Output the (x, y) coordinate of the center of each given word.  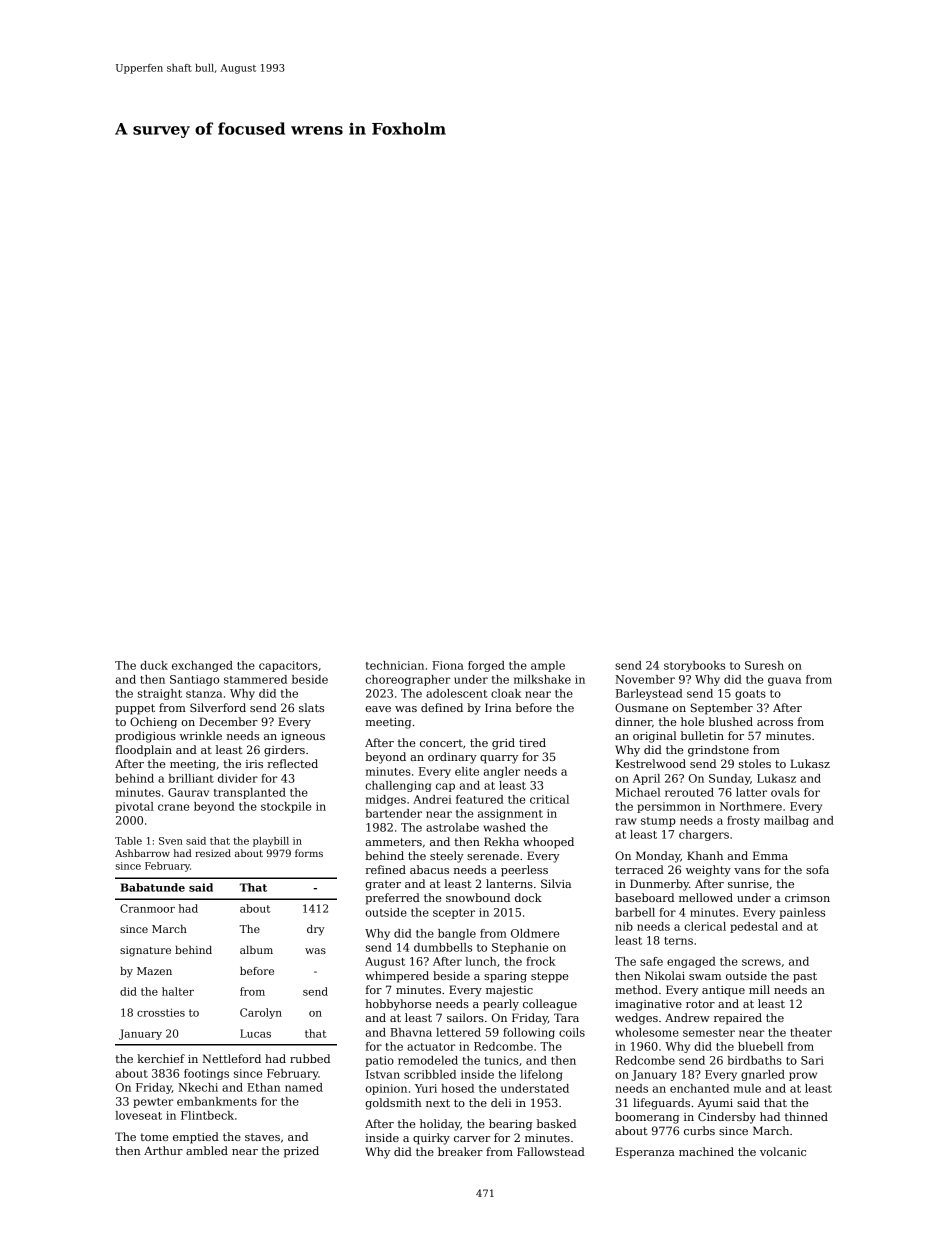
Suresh (764, 665)
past (805, 977)
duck (154, 665)
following (529, 1033)
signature (145, 951)
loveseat (138, 1115)
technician (395, 665)
